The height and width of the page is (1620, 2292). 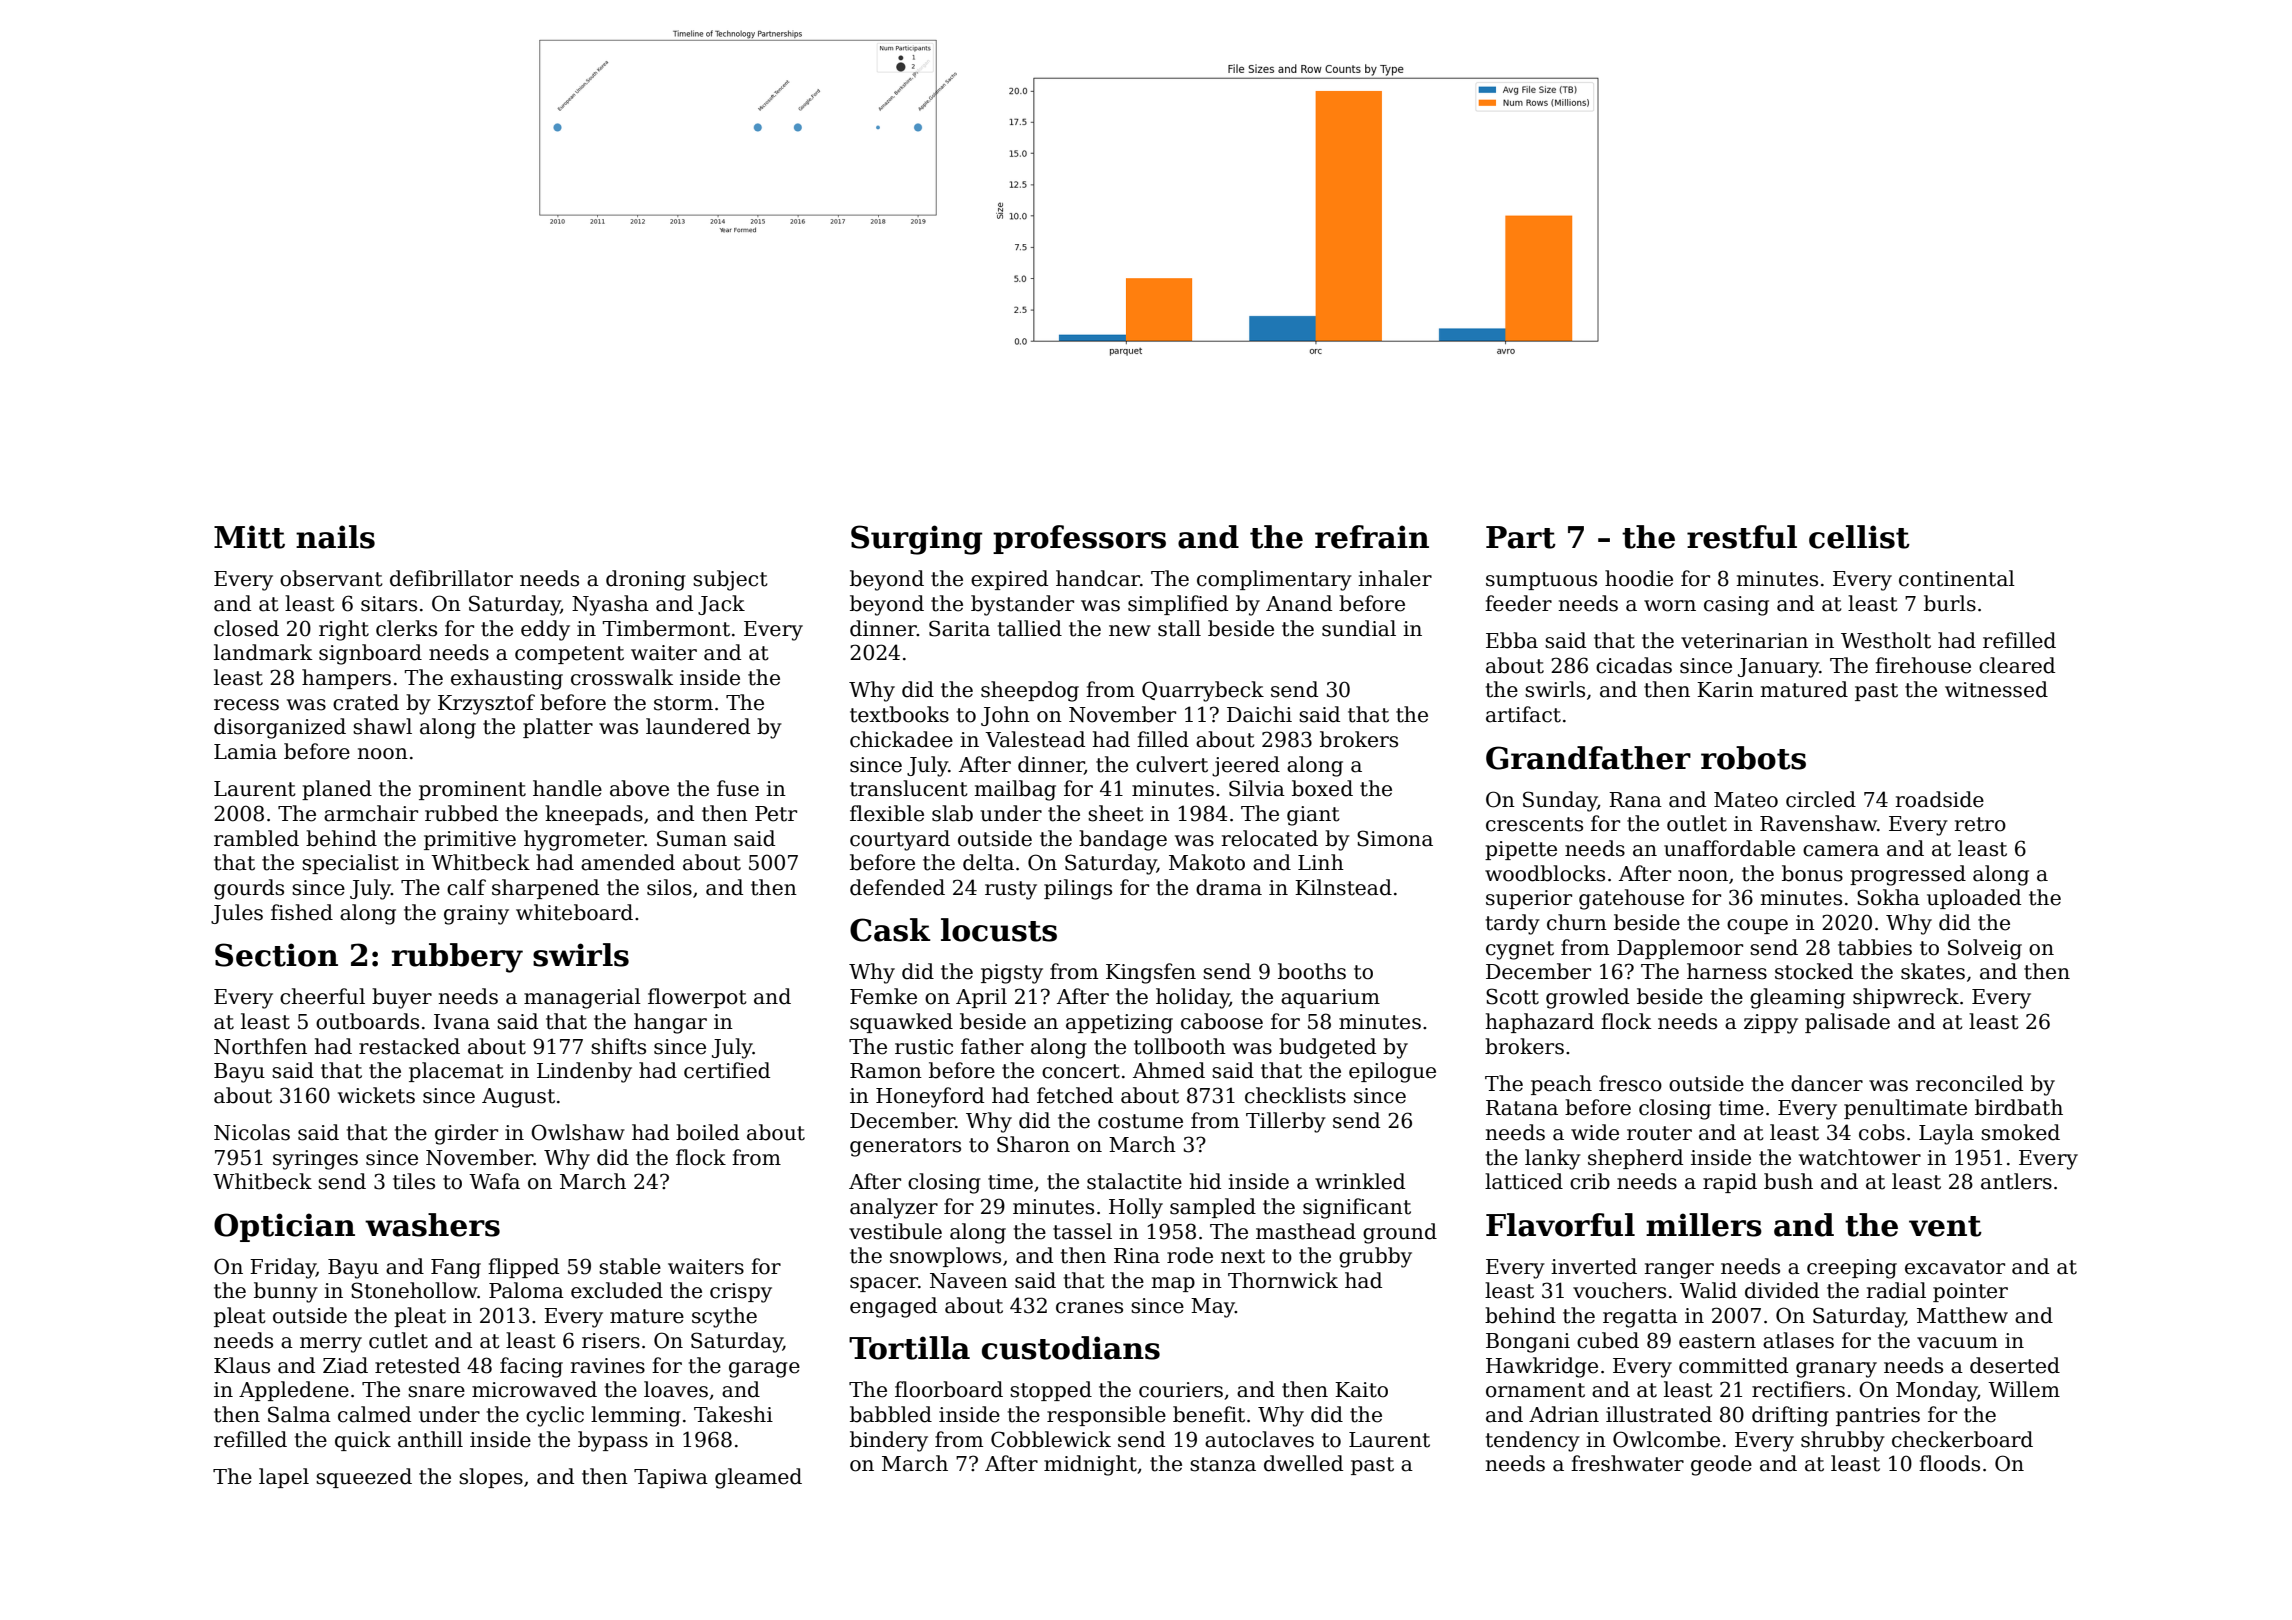 What do you see at coordinates (1534, 824) in the page?
I see `crescents` at bounding box center [1534, 824].
